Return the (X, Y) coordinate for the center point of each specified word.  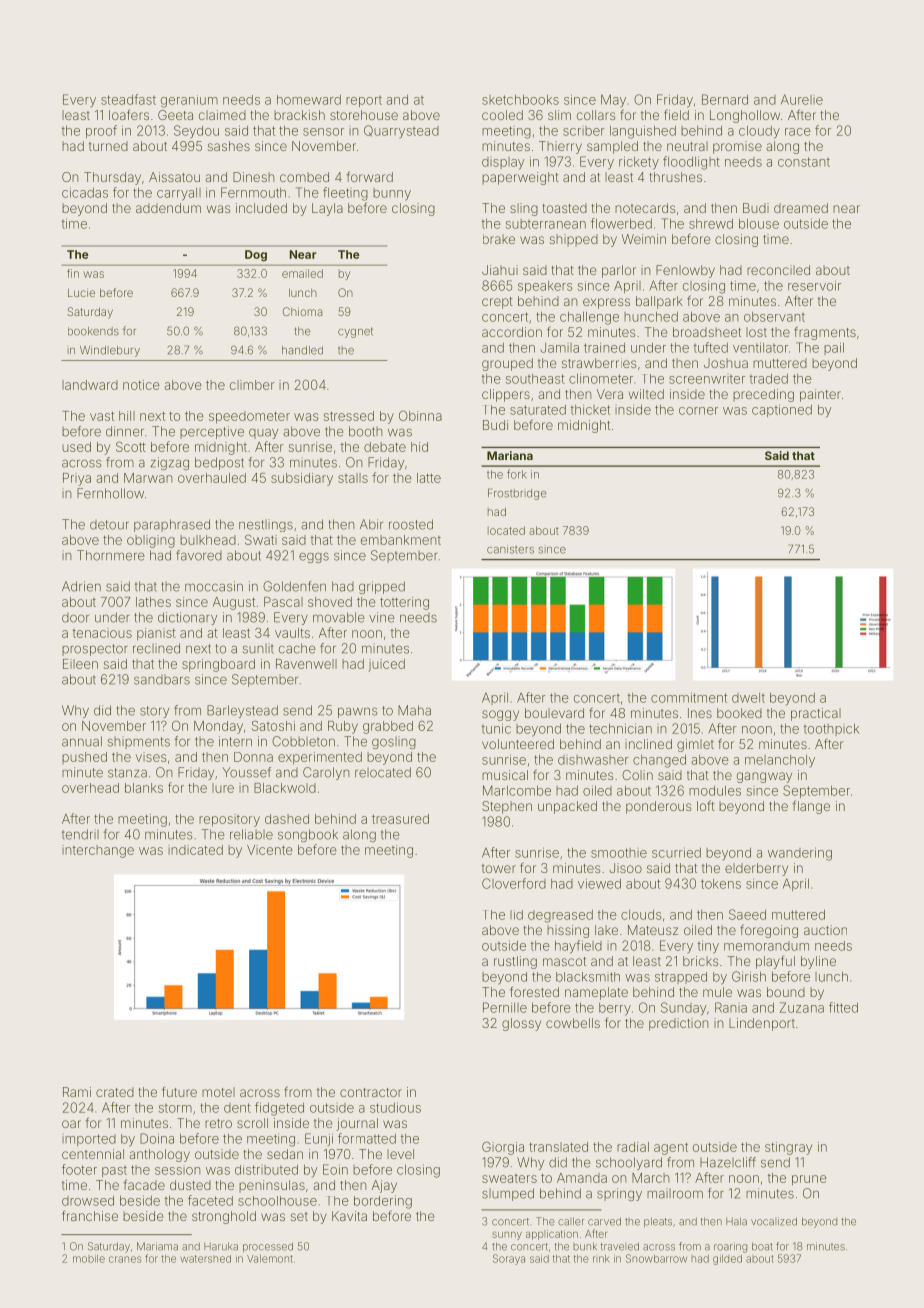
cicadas (85, 193)
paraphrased (172, 525)
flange (811, 807)
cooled (502, 115)
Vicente (270, 850)
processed (268, 1247)
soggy (500, 715)
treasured (400, 819)
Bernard (725, 99)
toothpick (831, 730)
